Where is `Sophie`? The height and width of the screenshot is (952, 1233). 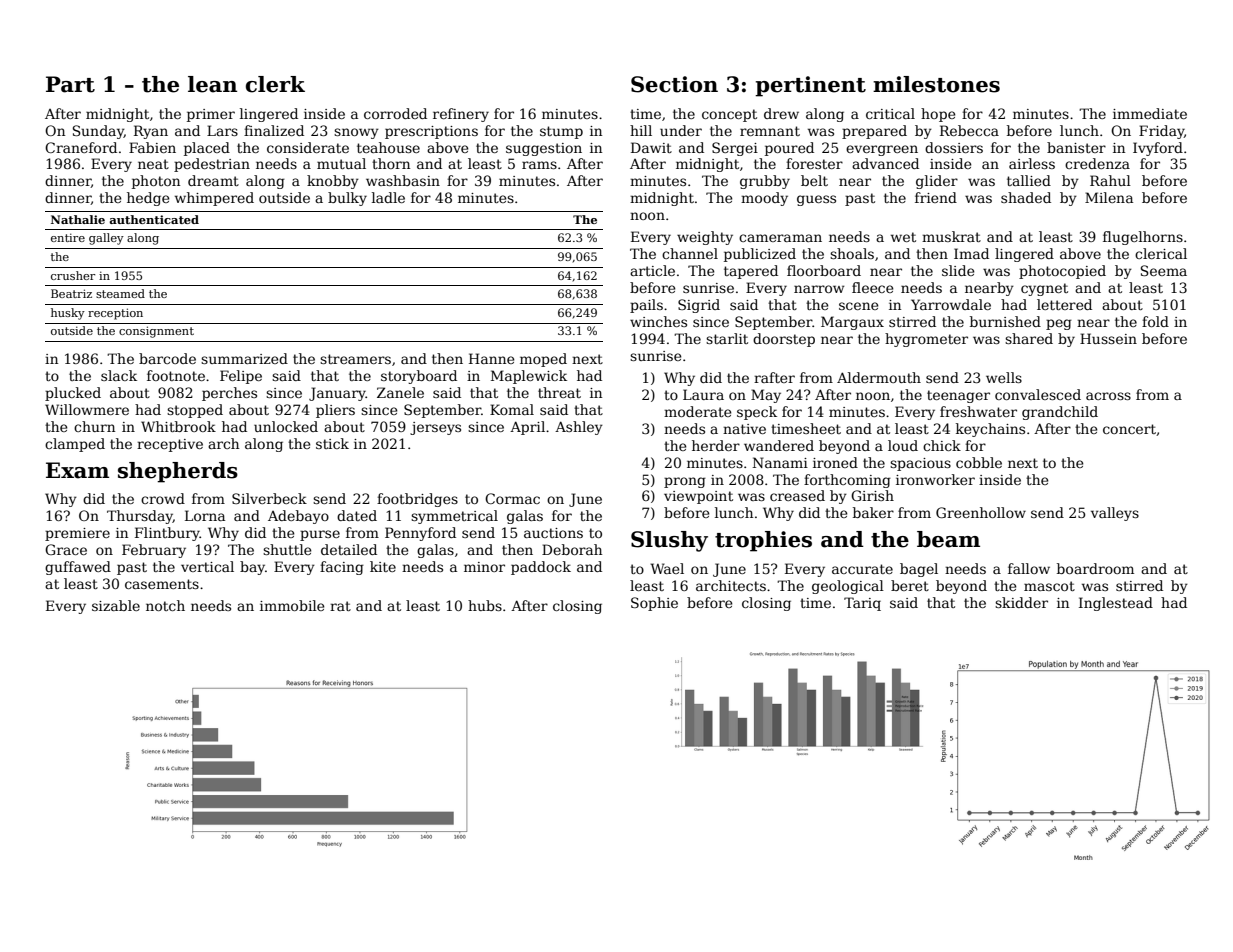 Sophie is located at coordinates (654, 604).
